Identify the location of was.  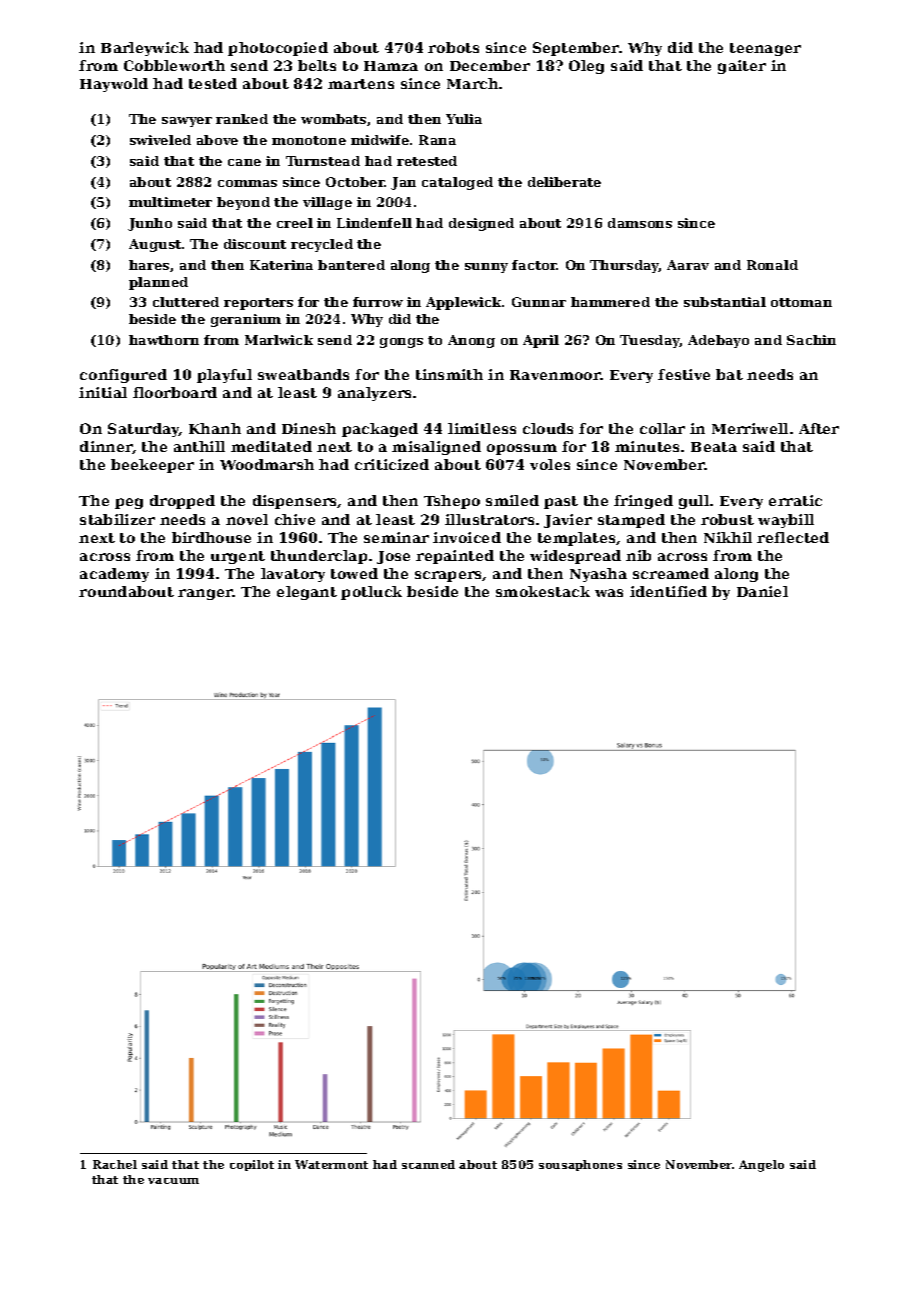
(609, 593).
